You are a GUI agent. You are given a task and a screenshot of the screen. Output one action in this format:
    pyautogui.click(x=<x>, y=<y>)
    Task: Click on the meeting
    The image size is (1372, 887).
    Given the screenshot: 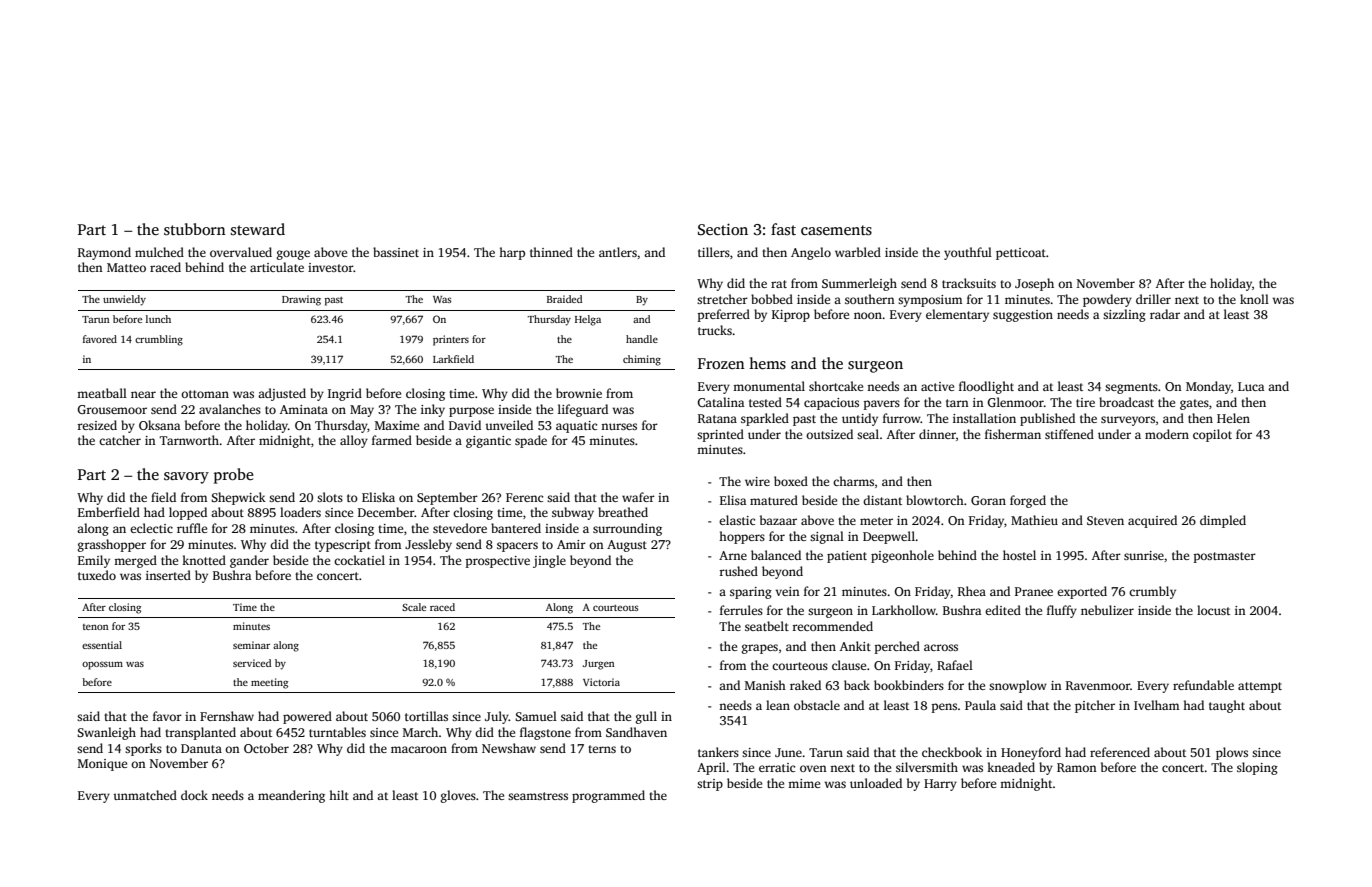 What is the action you would take?
    pyautogui.click(x=269, y=683)
